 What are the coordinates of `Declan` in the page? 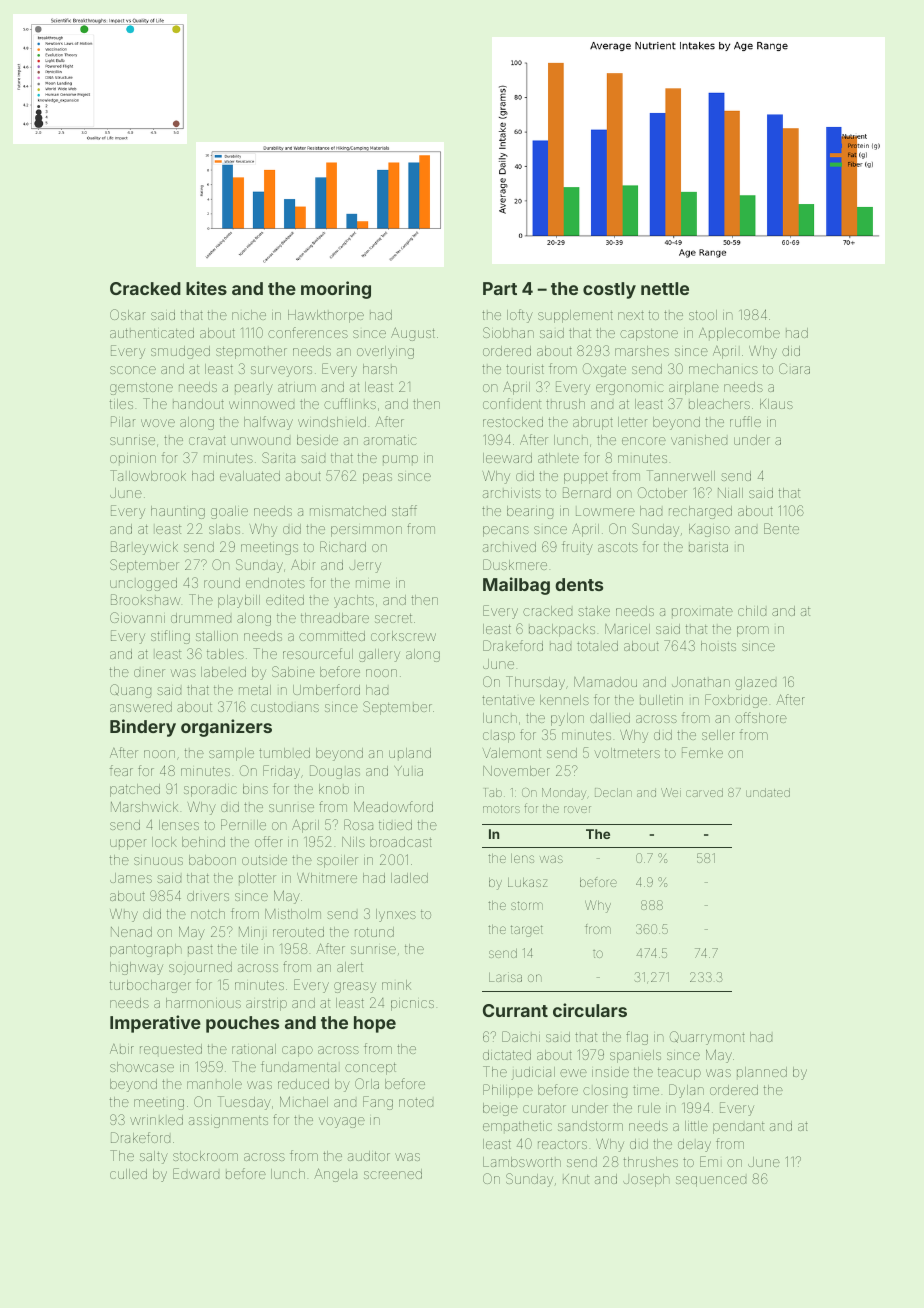 It's located at (613, 792).
